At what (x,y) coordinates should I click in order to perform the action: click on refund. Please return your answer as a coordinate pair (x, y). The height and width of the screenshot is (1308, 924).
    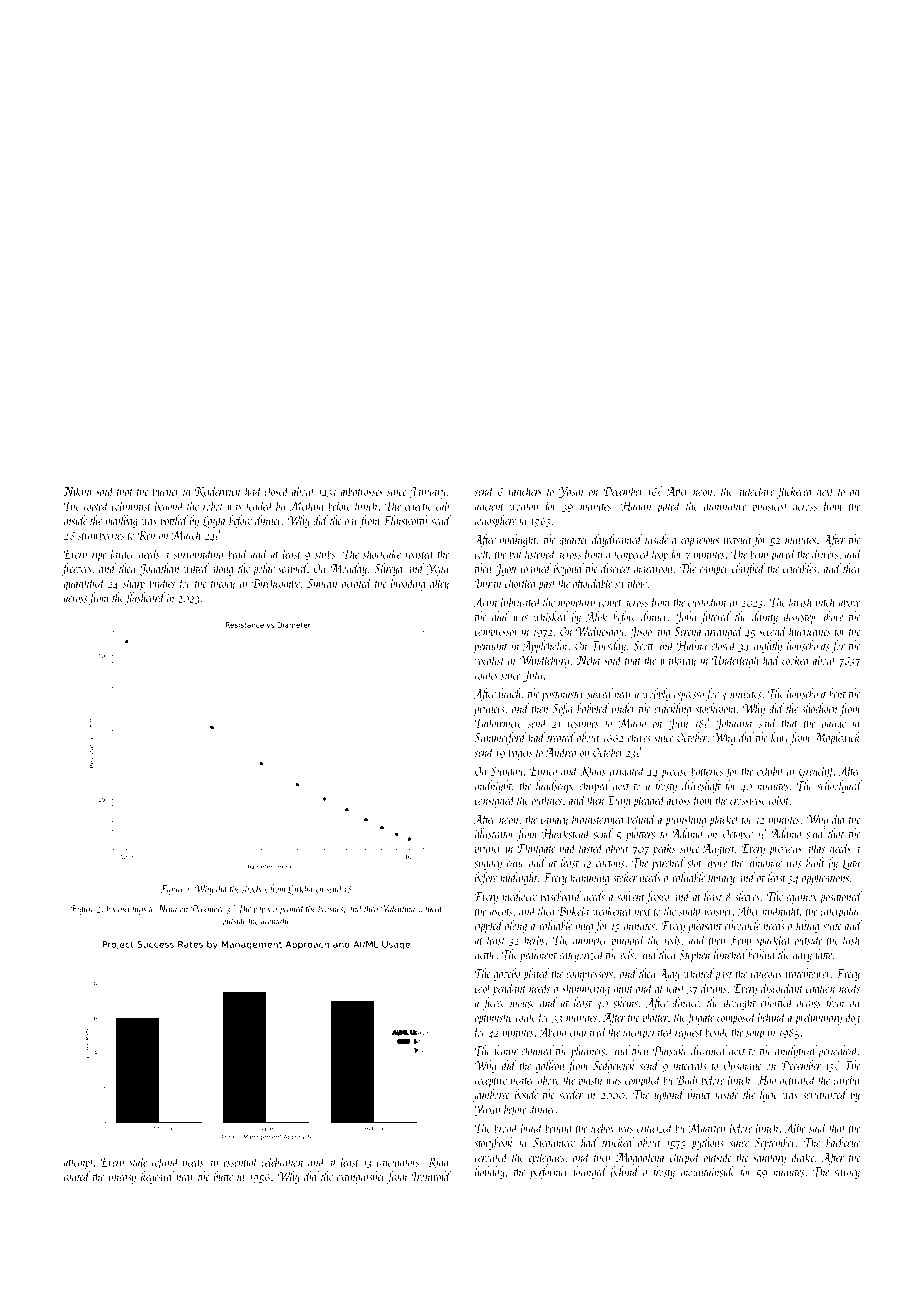
    Looking at the image, I should click on (166, 1163).
